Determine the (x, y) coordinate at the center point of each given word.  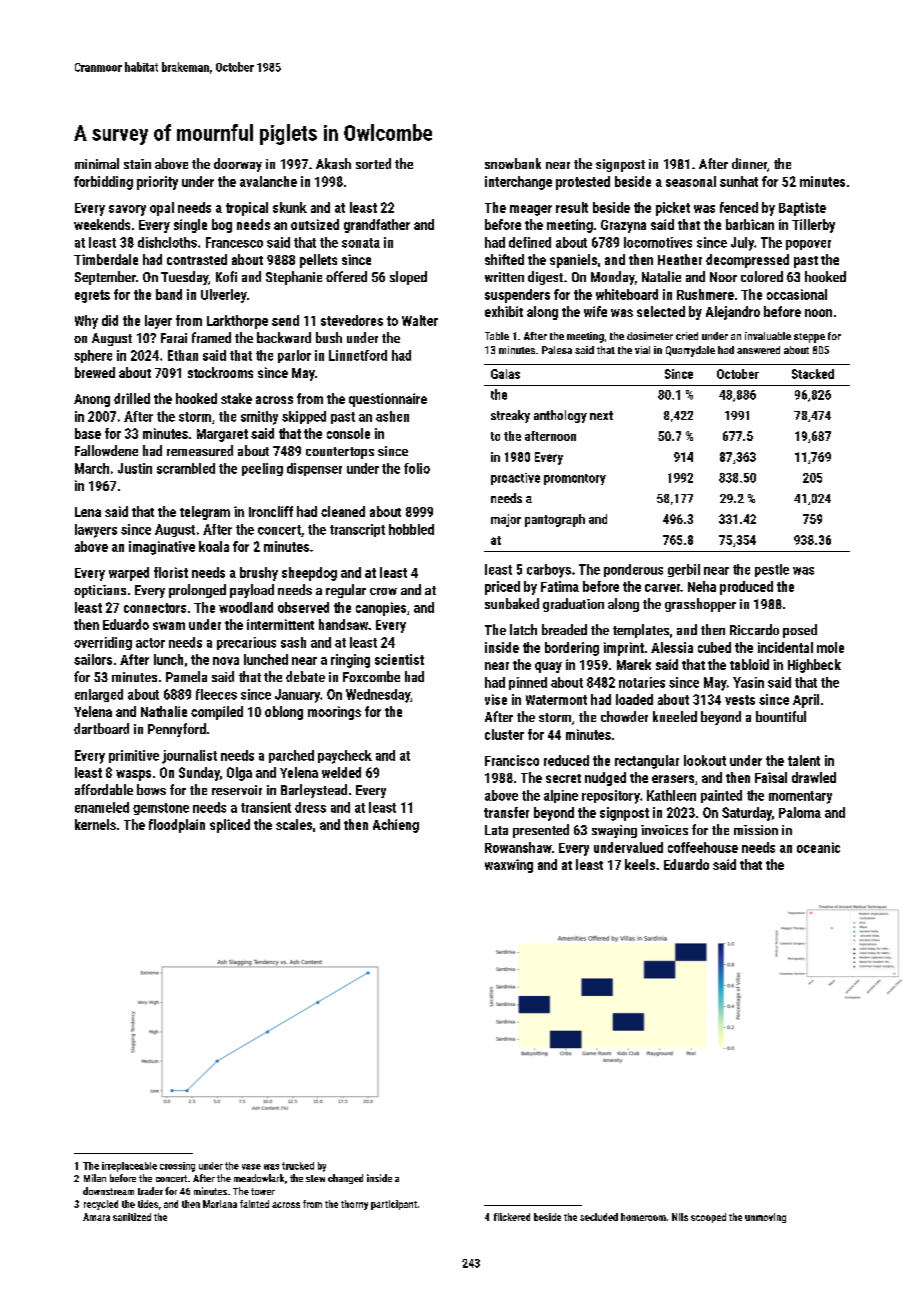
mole (830, 647)
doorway (238, 165)
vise (496, 699)
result (572, 207)
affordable (104, 789)
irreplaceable (129, 1167)
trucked (298, 1166)
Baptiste (802, 209)
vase (251, 1167)
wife (595, 311)
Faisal (771, 777)
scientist (399, 659)
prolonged (197, 591)
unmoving (765, 1218)
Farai (174, 338)
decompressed (747, 261)
